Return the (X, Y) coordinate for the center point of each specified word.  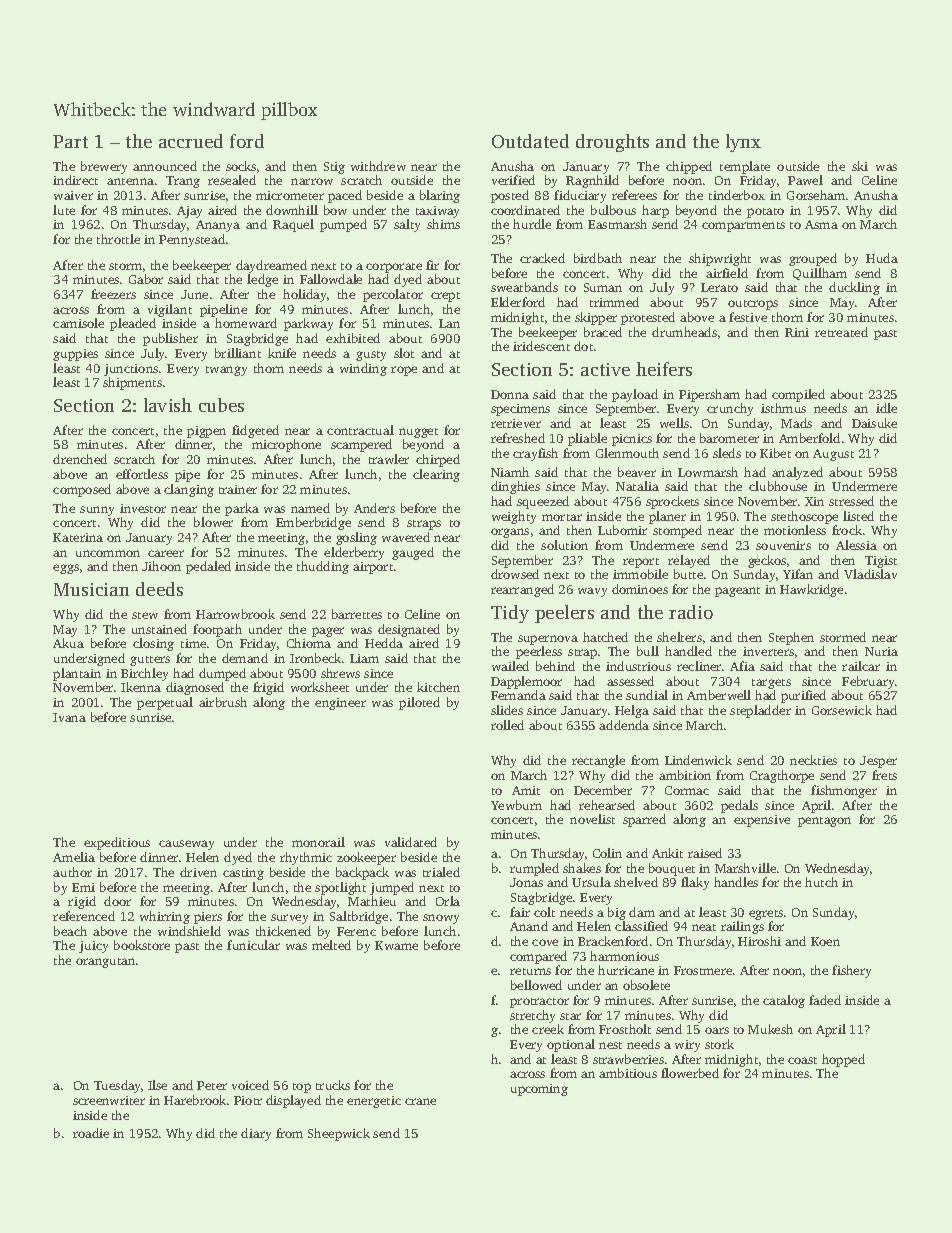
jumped (392, 888)
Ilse (157, 1085)
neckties (813, 760)
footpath (217, 630)
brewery (104, 167)
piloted (419, 703)
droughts (612, 143)
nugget (418, 433)
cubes (221, 405)
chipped (689, 167)
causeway (186, 845)
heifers (664, 369)
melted (331, 945)
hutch (821, 882)
